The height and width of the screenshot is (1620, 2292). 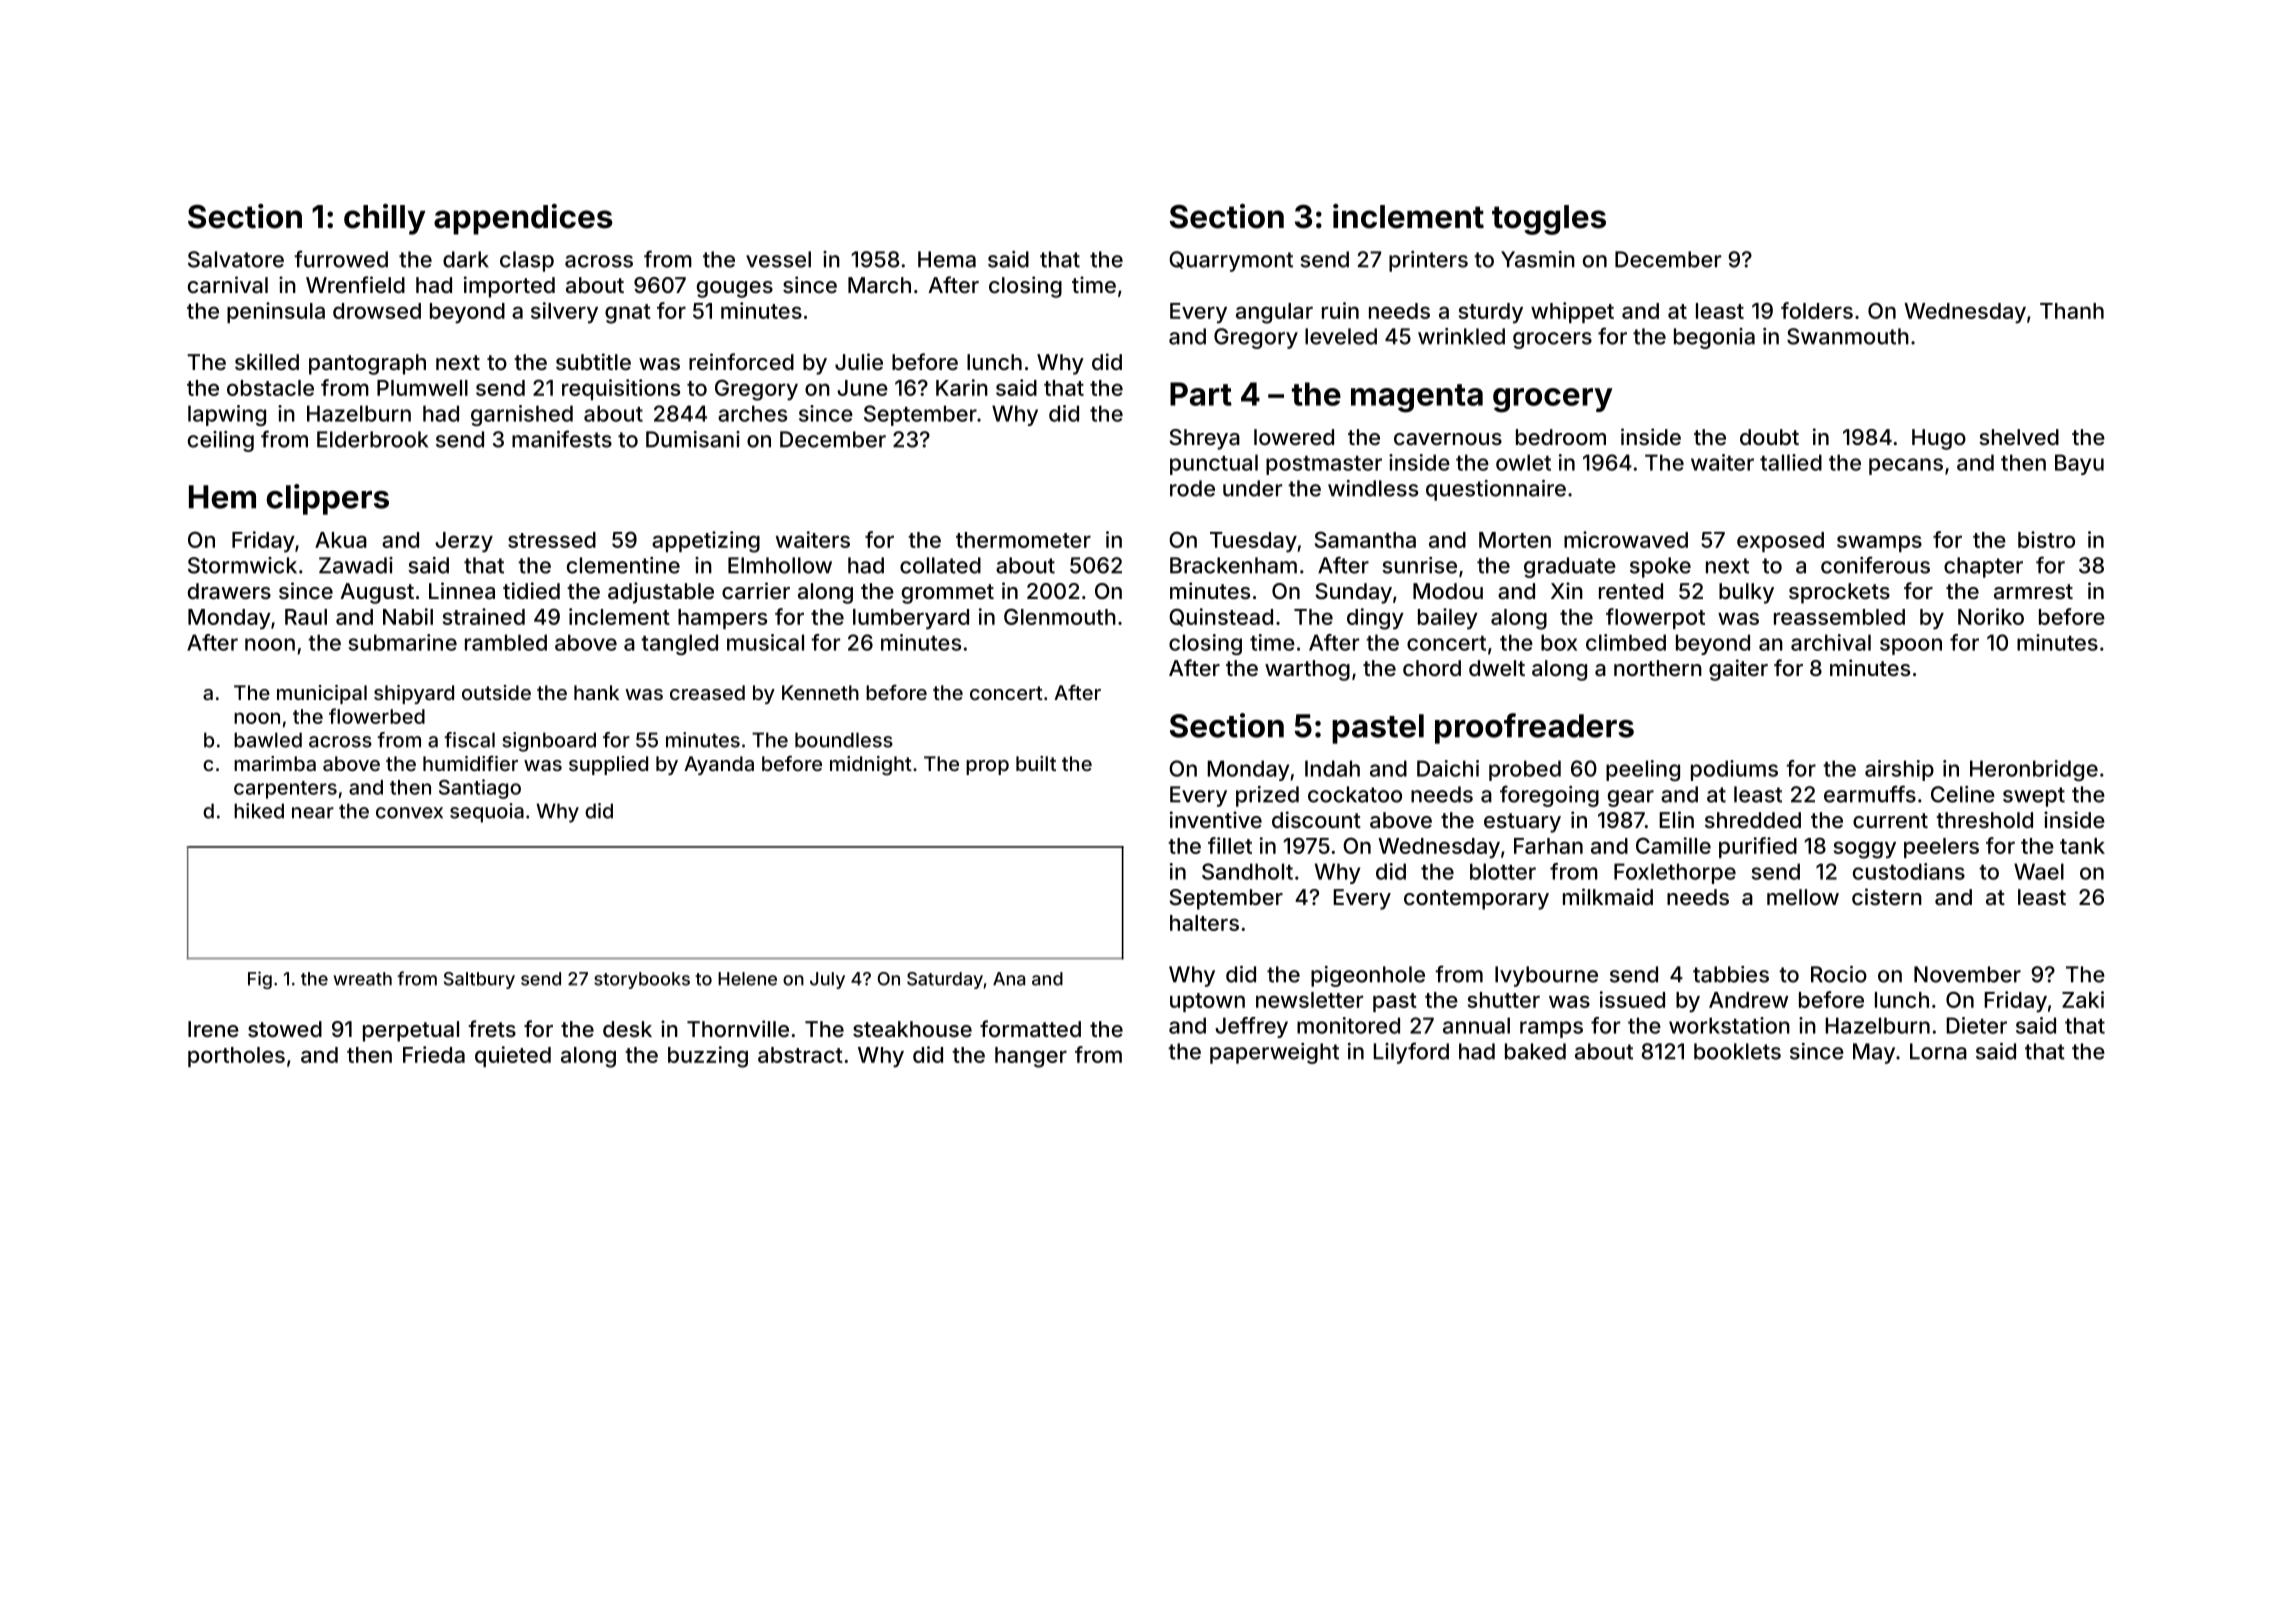 I want to click on buzzing, so click(x=708, y=1057).
